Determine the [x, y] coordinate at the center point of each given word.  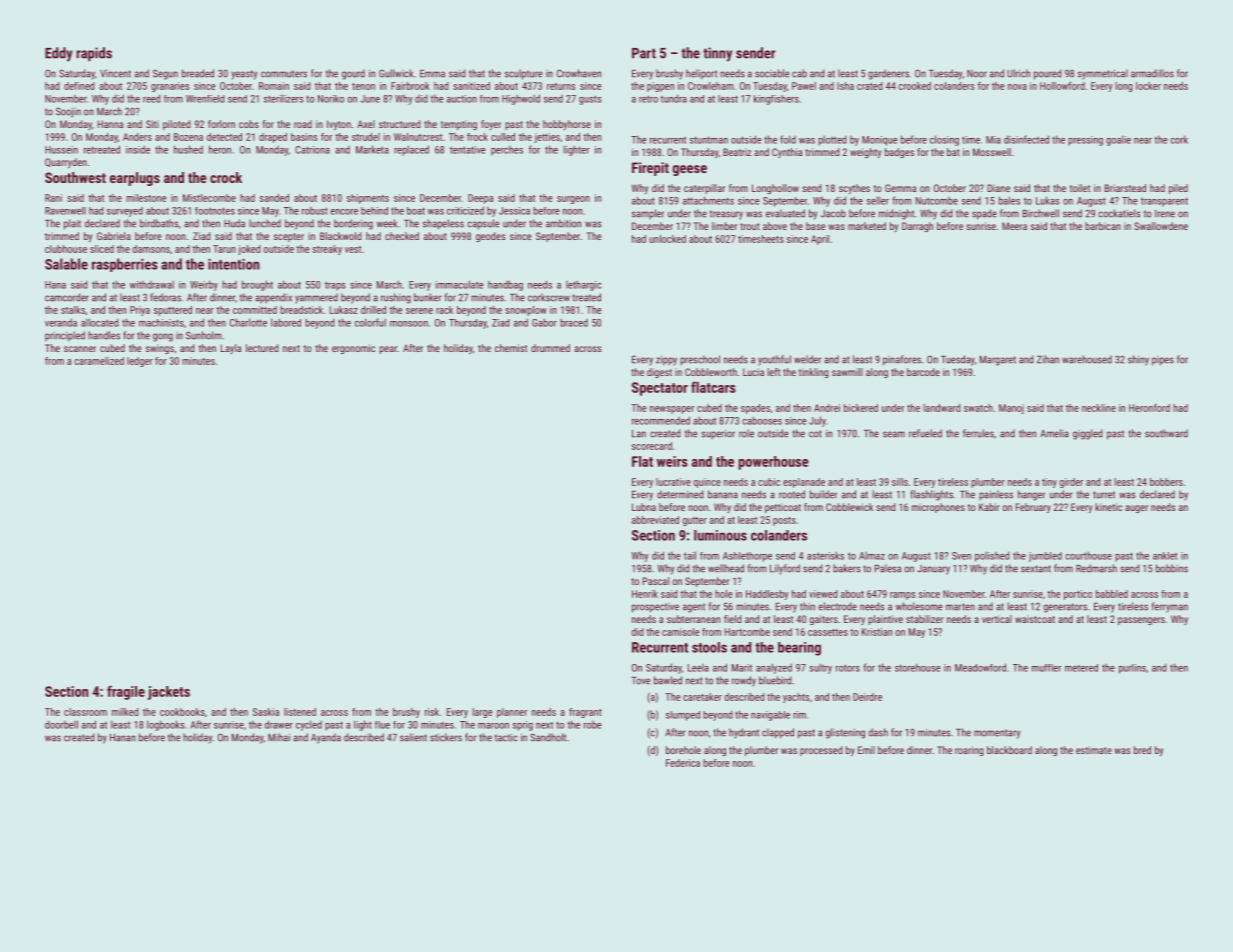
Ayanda [326, 738]
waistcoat [1035, 619]
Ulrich [1018, 73]
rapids [94, 54]
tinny [717, 54]
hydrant [744, 733]
